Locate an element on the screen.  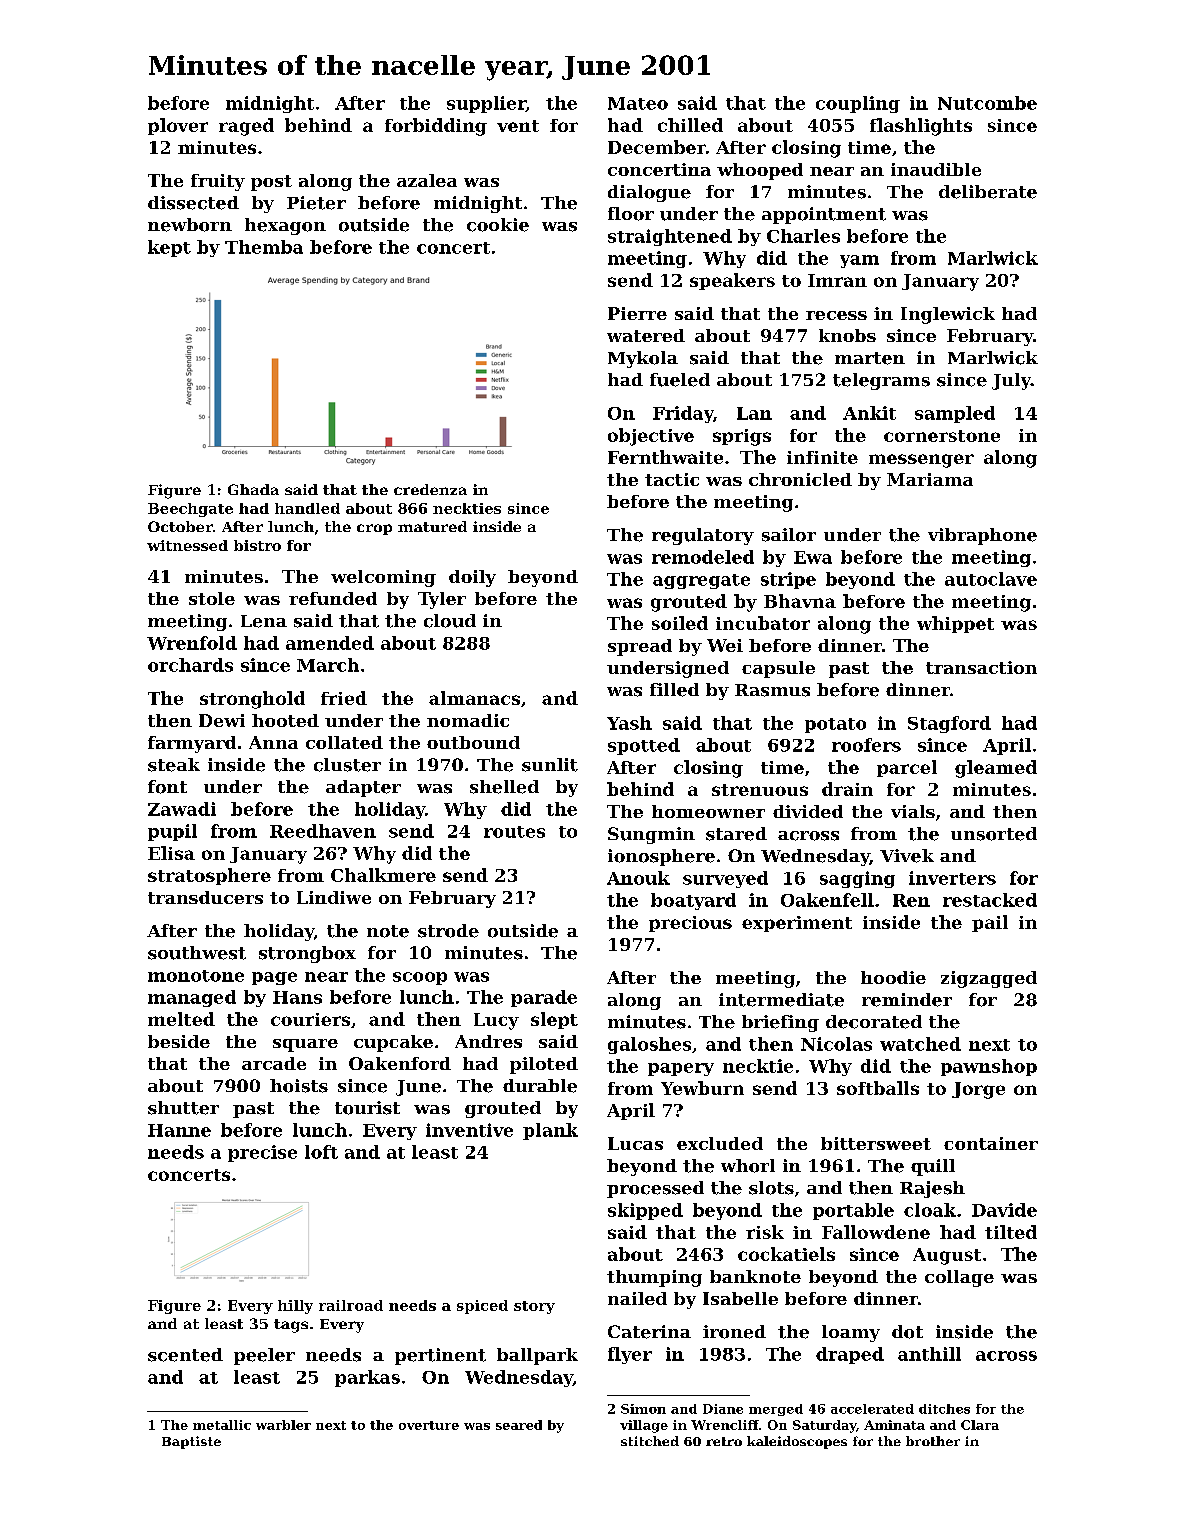
filled is located at coordinates (674, 690).
